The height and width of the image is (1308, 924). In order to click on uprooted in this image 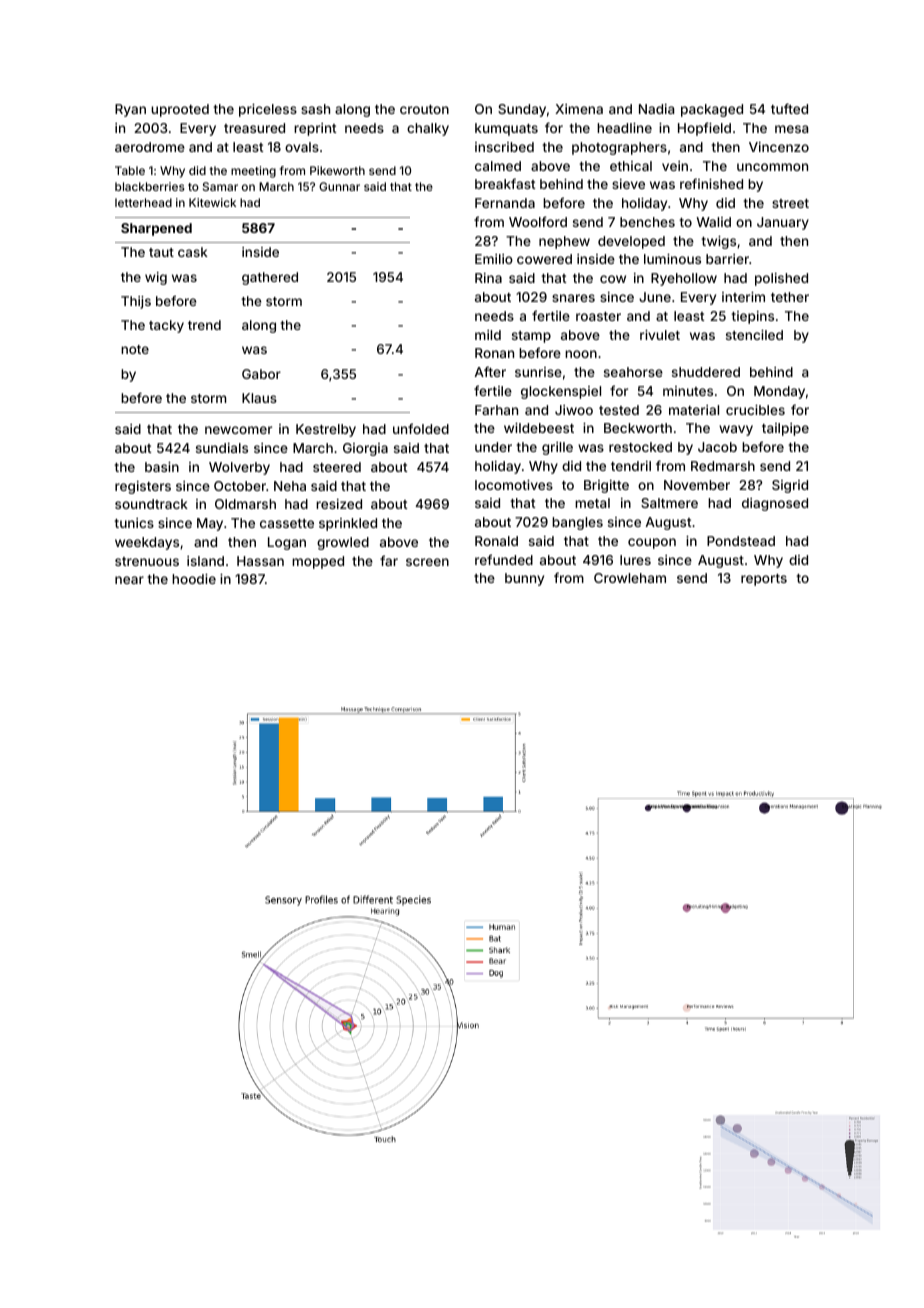, I will do `click(180, 110)`.
